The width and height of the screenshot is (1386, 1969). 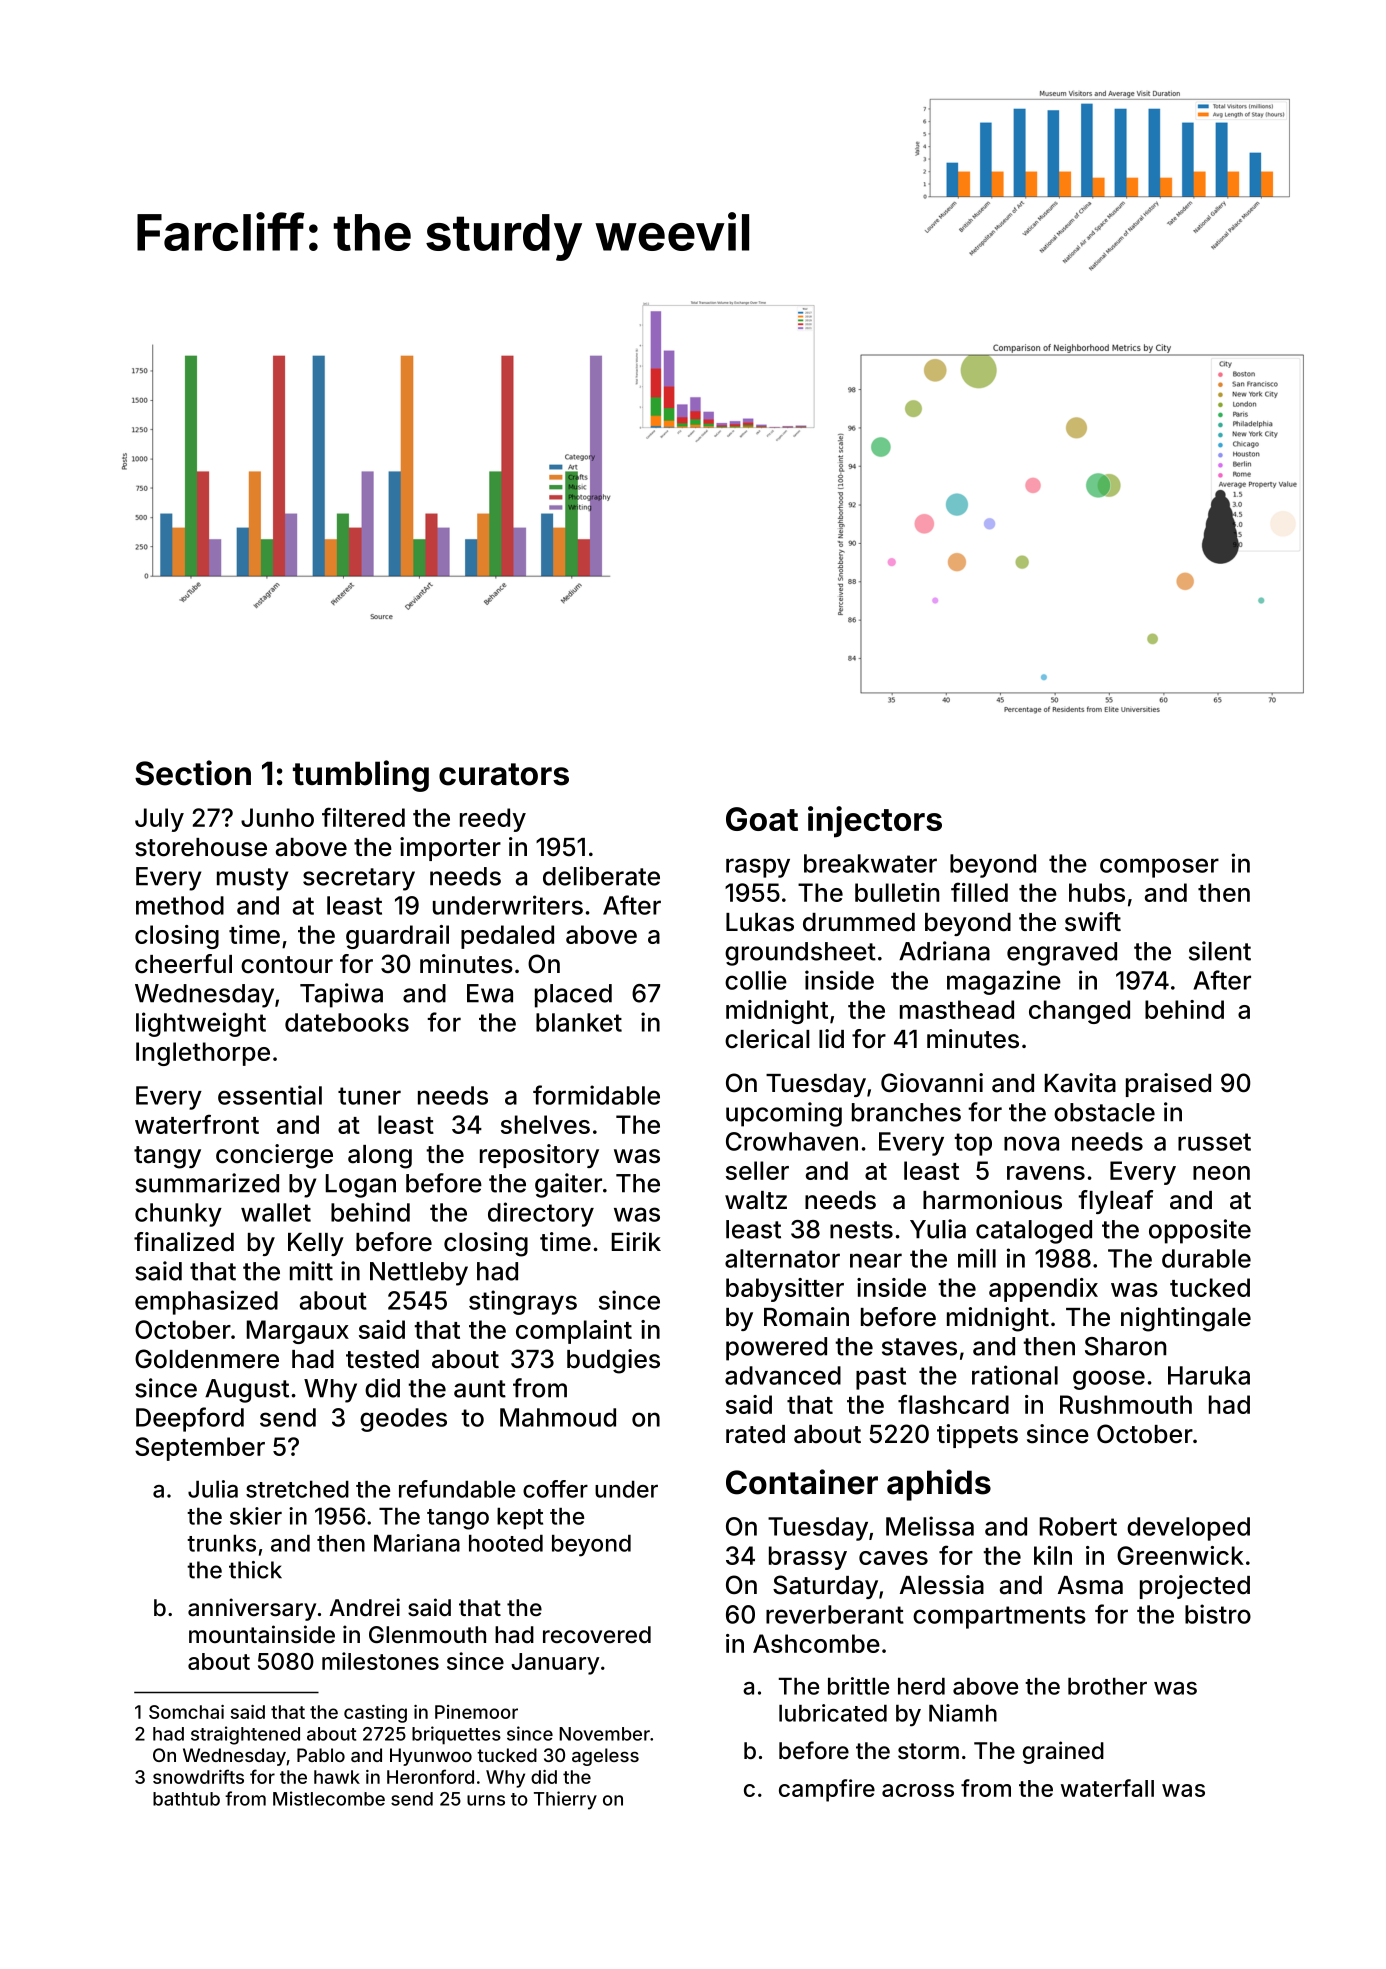 I want to click on cataloged, so click(x=1034, y=1232).
